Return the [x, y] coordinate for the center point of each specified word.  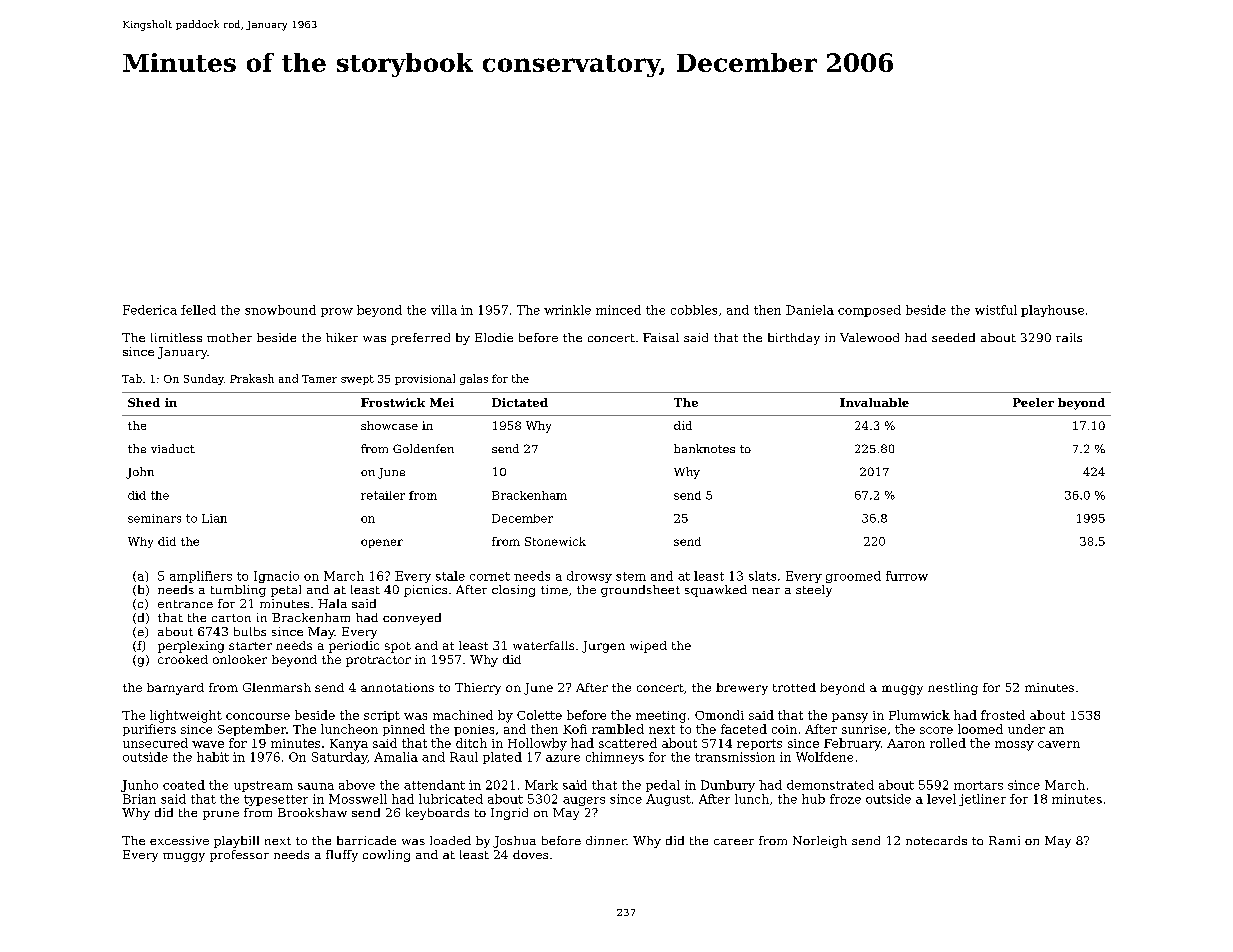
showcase [389, 425]
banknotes [704, 448]
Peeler [1033, 402]
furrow [907, 576]
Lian [214, 518]
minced [618, 310]
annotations [397, 687]
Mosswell [358, 799]
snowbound [280, 310]
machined [463, 715]
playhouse [1052, 311]
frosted [1003, 715]
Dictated [520, 402]
